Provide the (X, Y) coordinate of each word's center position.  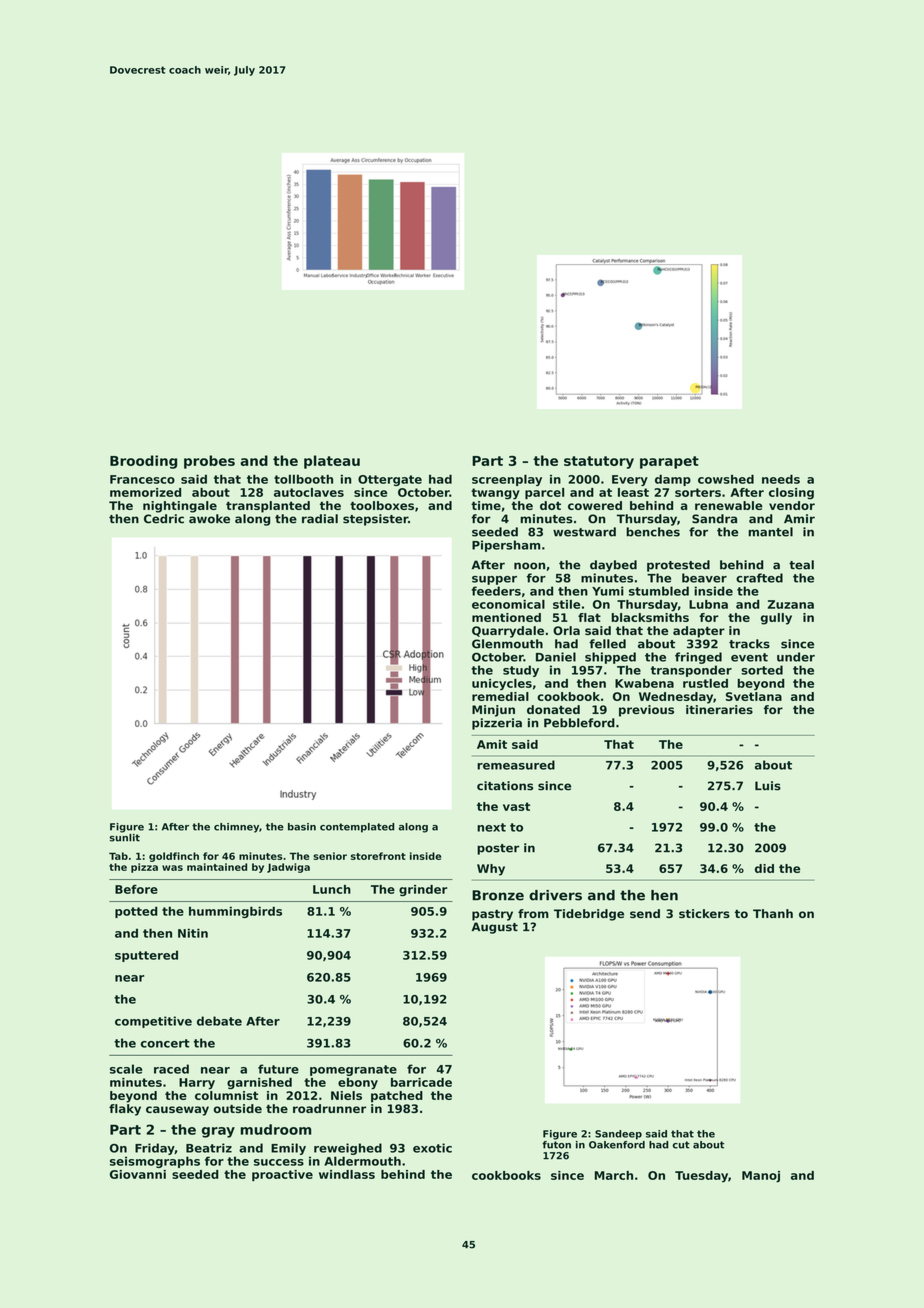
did (764, 868)
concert (165, 1043)
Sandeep (618, 1135)
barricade (421, 1082)
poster (498, 849)
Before (136, 889)
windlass (347, 1174)
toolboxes (382, 505)
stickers (704, 913)
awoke (209, 519)
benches (653, 532)
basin (302, 827)
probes (209, 462)
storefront (378, 856)
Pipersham (506, 546)
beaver (704, 578)
